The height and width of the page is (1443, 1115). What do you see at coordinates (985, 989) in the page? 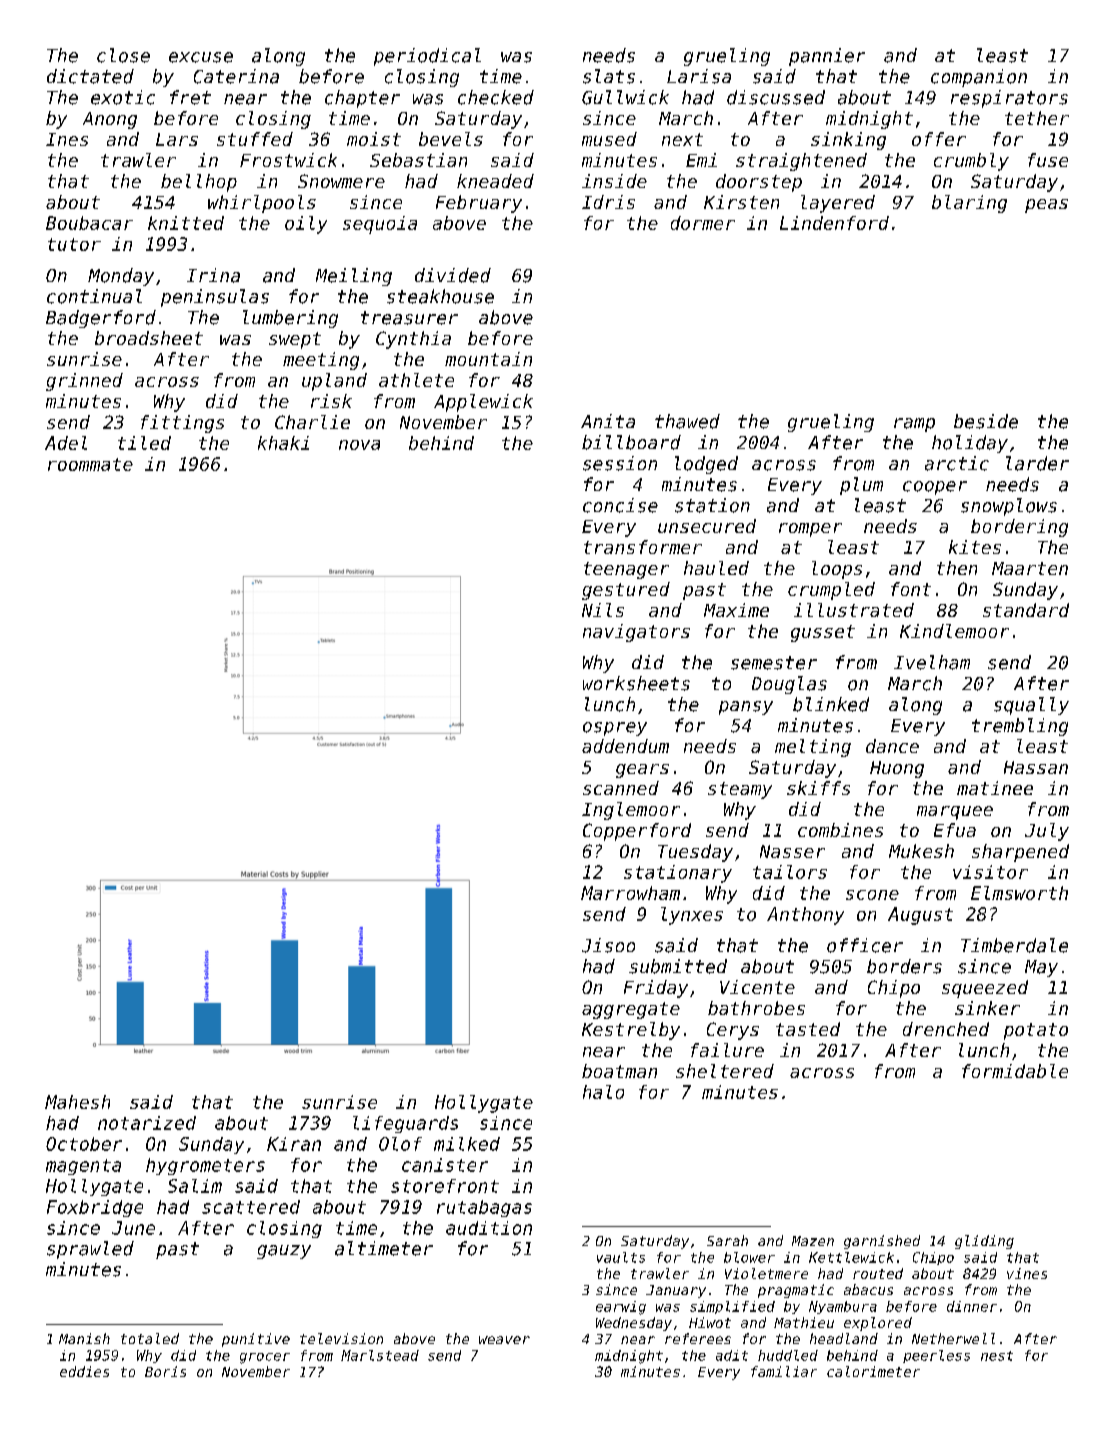
I see `squeezed` at bounding box center [985, 989].
